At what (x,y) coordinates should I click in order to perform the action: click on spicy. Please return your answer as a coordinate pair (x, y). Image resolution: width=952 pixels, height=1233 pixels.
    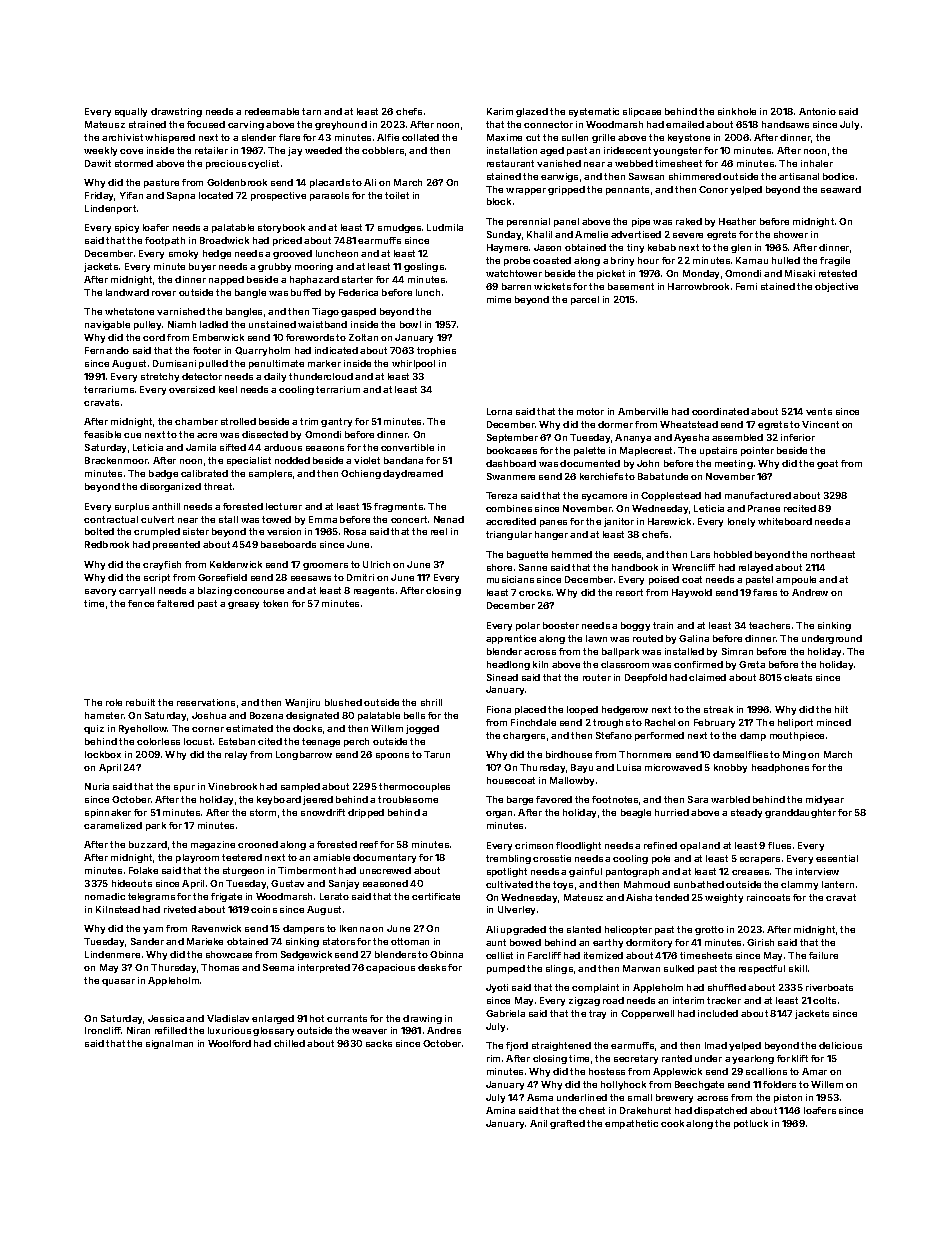
    Looking at the image, I should click on (127, 228).
